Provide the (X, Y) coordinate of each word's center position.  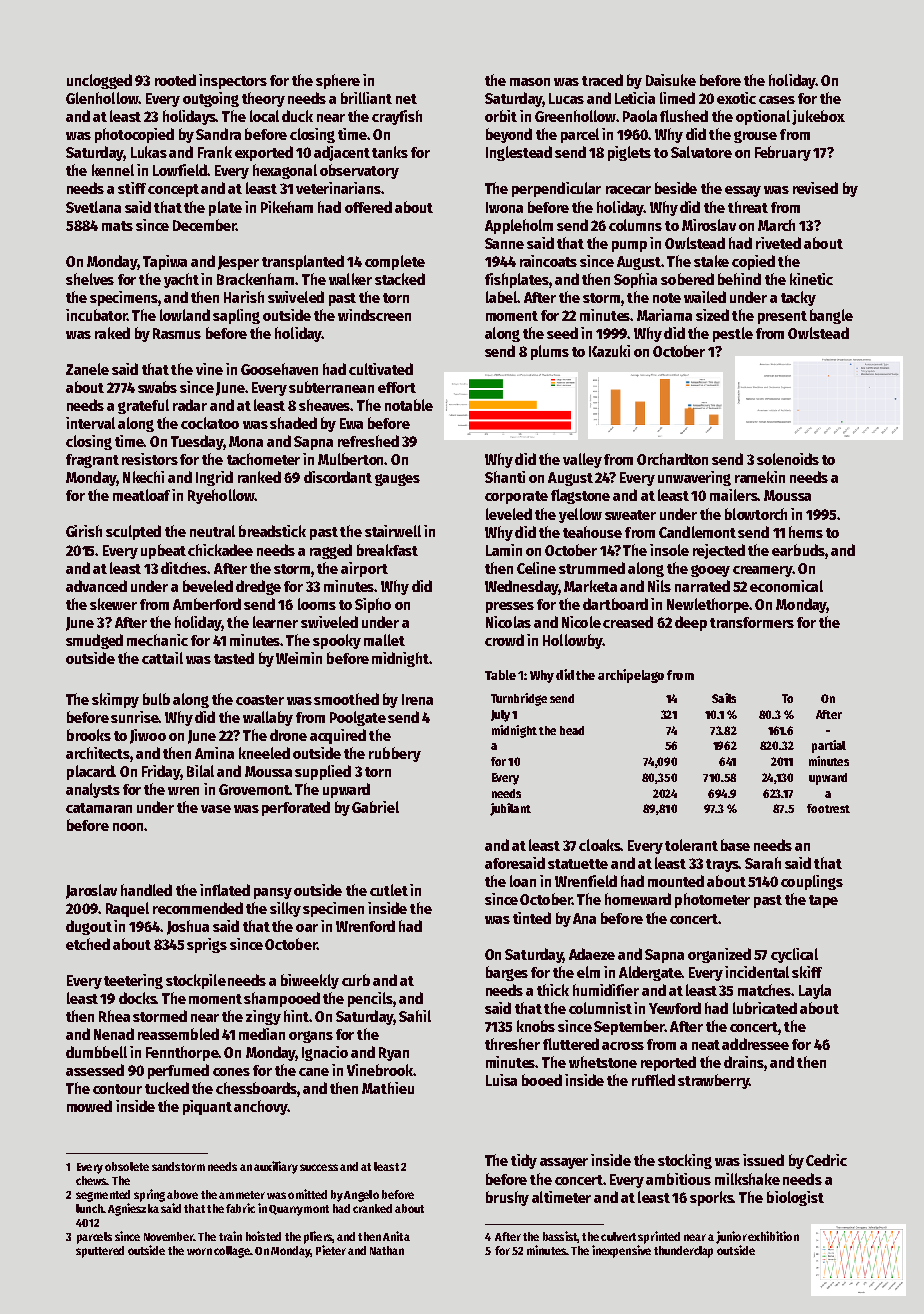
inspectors (233, 81)
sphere (338, 81)
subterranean (331, 387)
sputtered (100, 1252)
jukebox (818, 117)
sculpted (133, 532)
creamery (763, 571)
